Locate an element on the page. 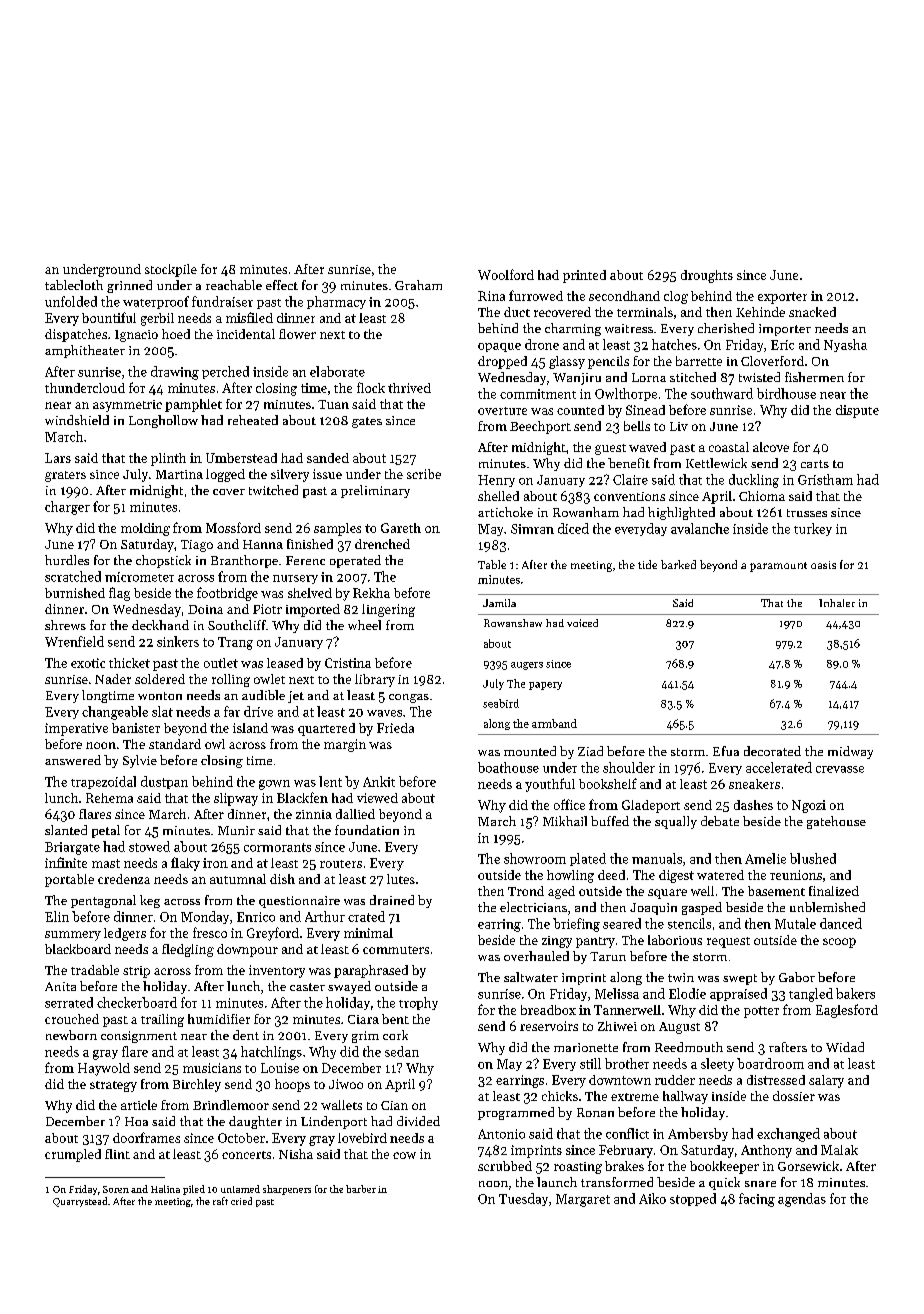 The height and width of the image is (1314, 924). saltwater is located at coordinates (531, 977).
